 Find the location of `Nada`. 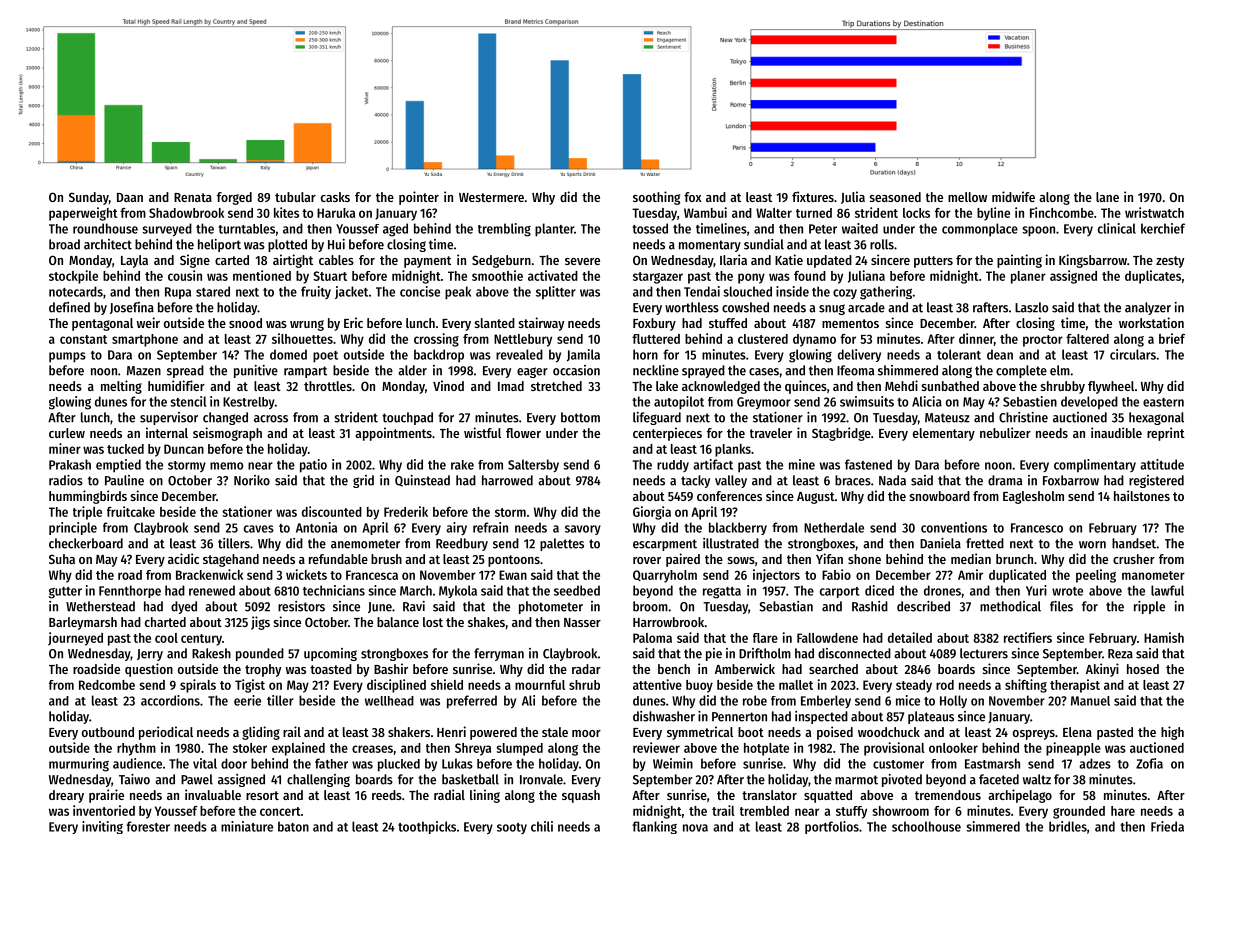

Nada is located at coordinates (892, 480).
